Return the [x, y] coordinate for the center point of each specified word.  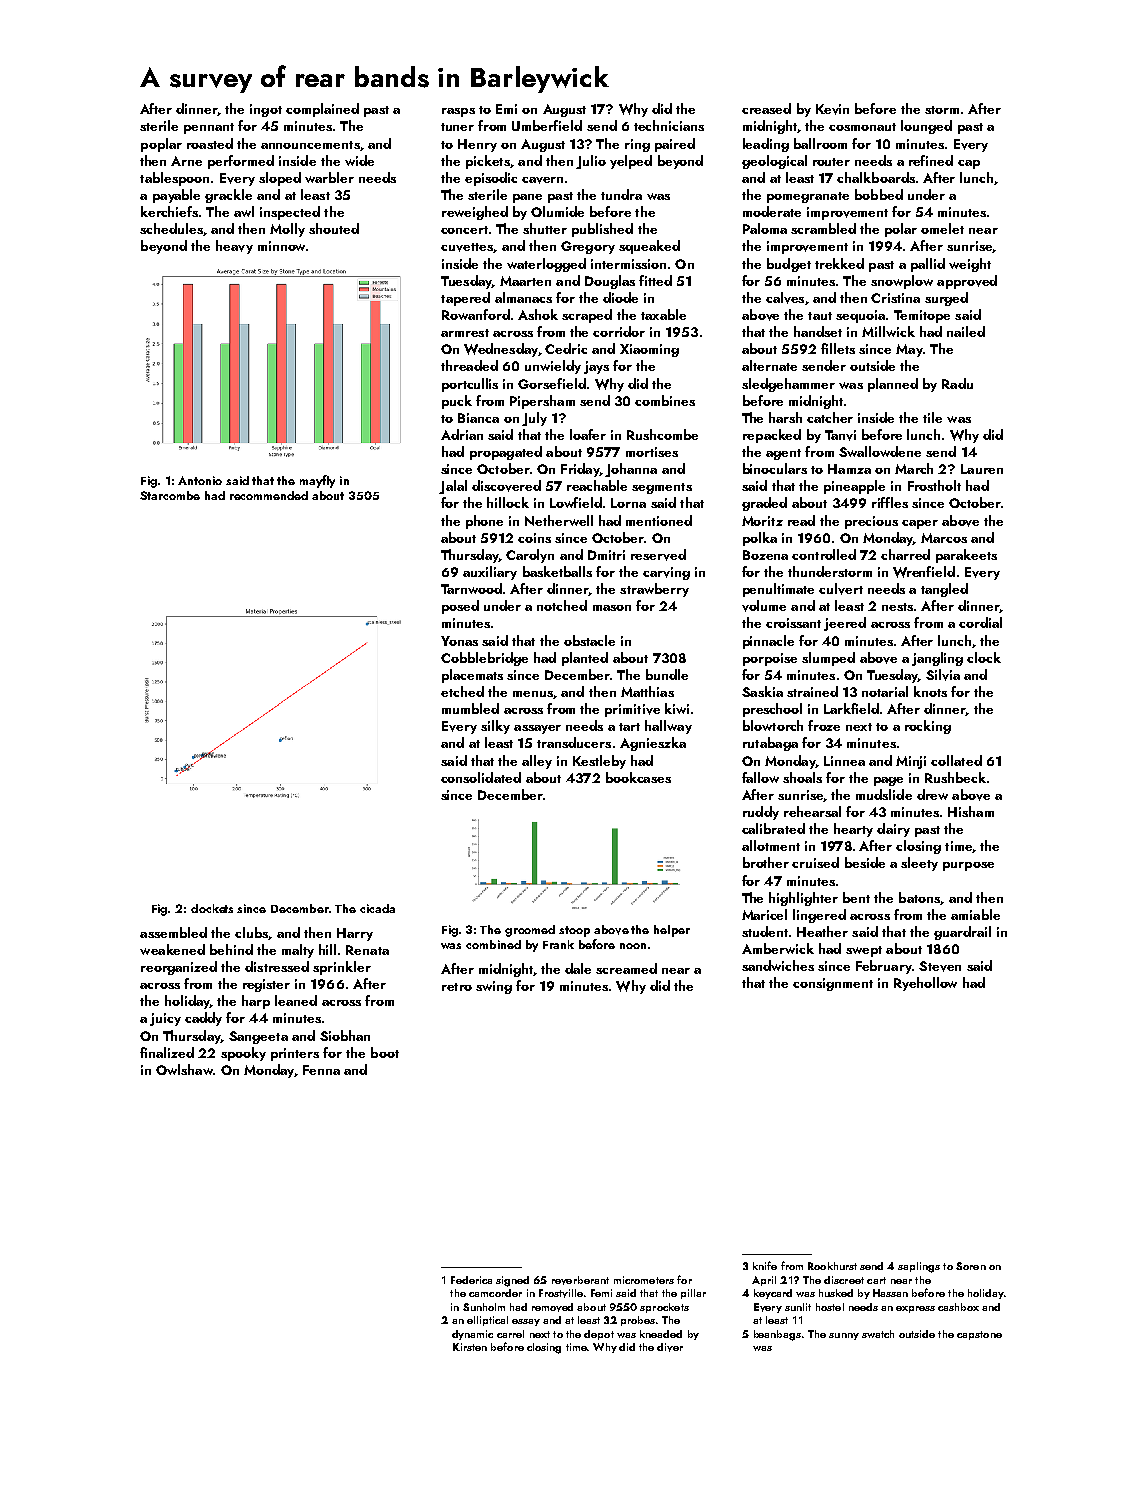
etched [462, 691]
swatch [878, 1334]
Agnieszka [653, 744]
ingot [266, 110]
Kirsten [470, 1347]
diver [670, 1347]
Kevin [832, 109]
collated [956, 760]
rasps [458, 112]
